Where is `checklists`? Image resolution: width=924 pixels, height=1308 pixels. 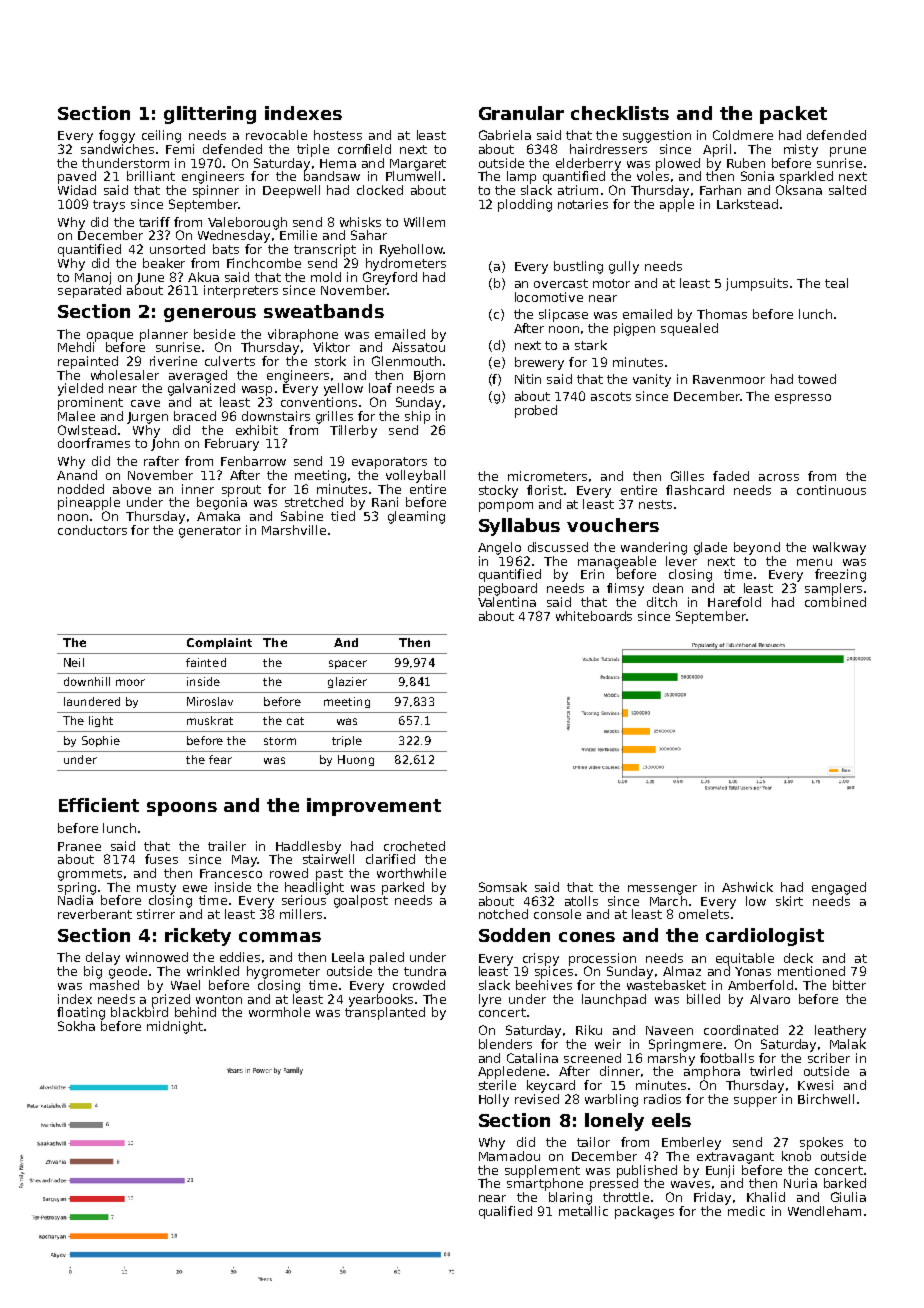 checklists is located at coordinates (620, 113).
